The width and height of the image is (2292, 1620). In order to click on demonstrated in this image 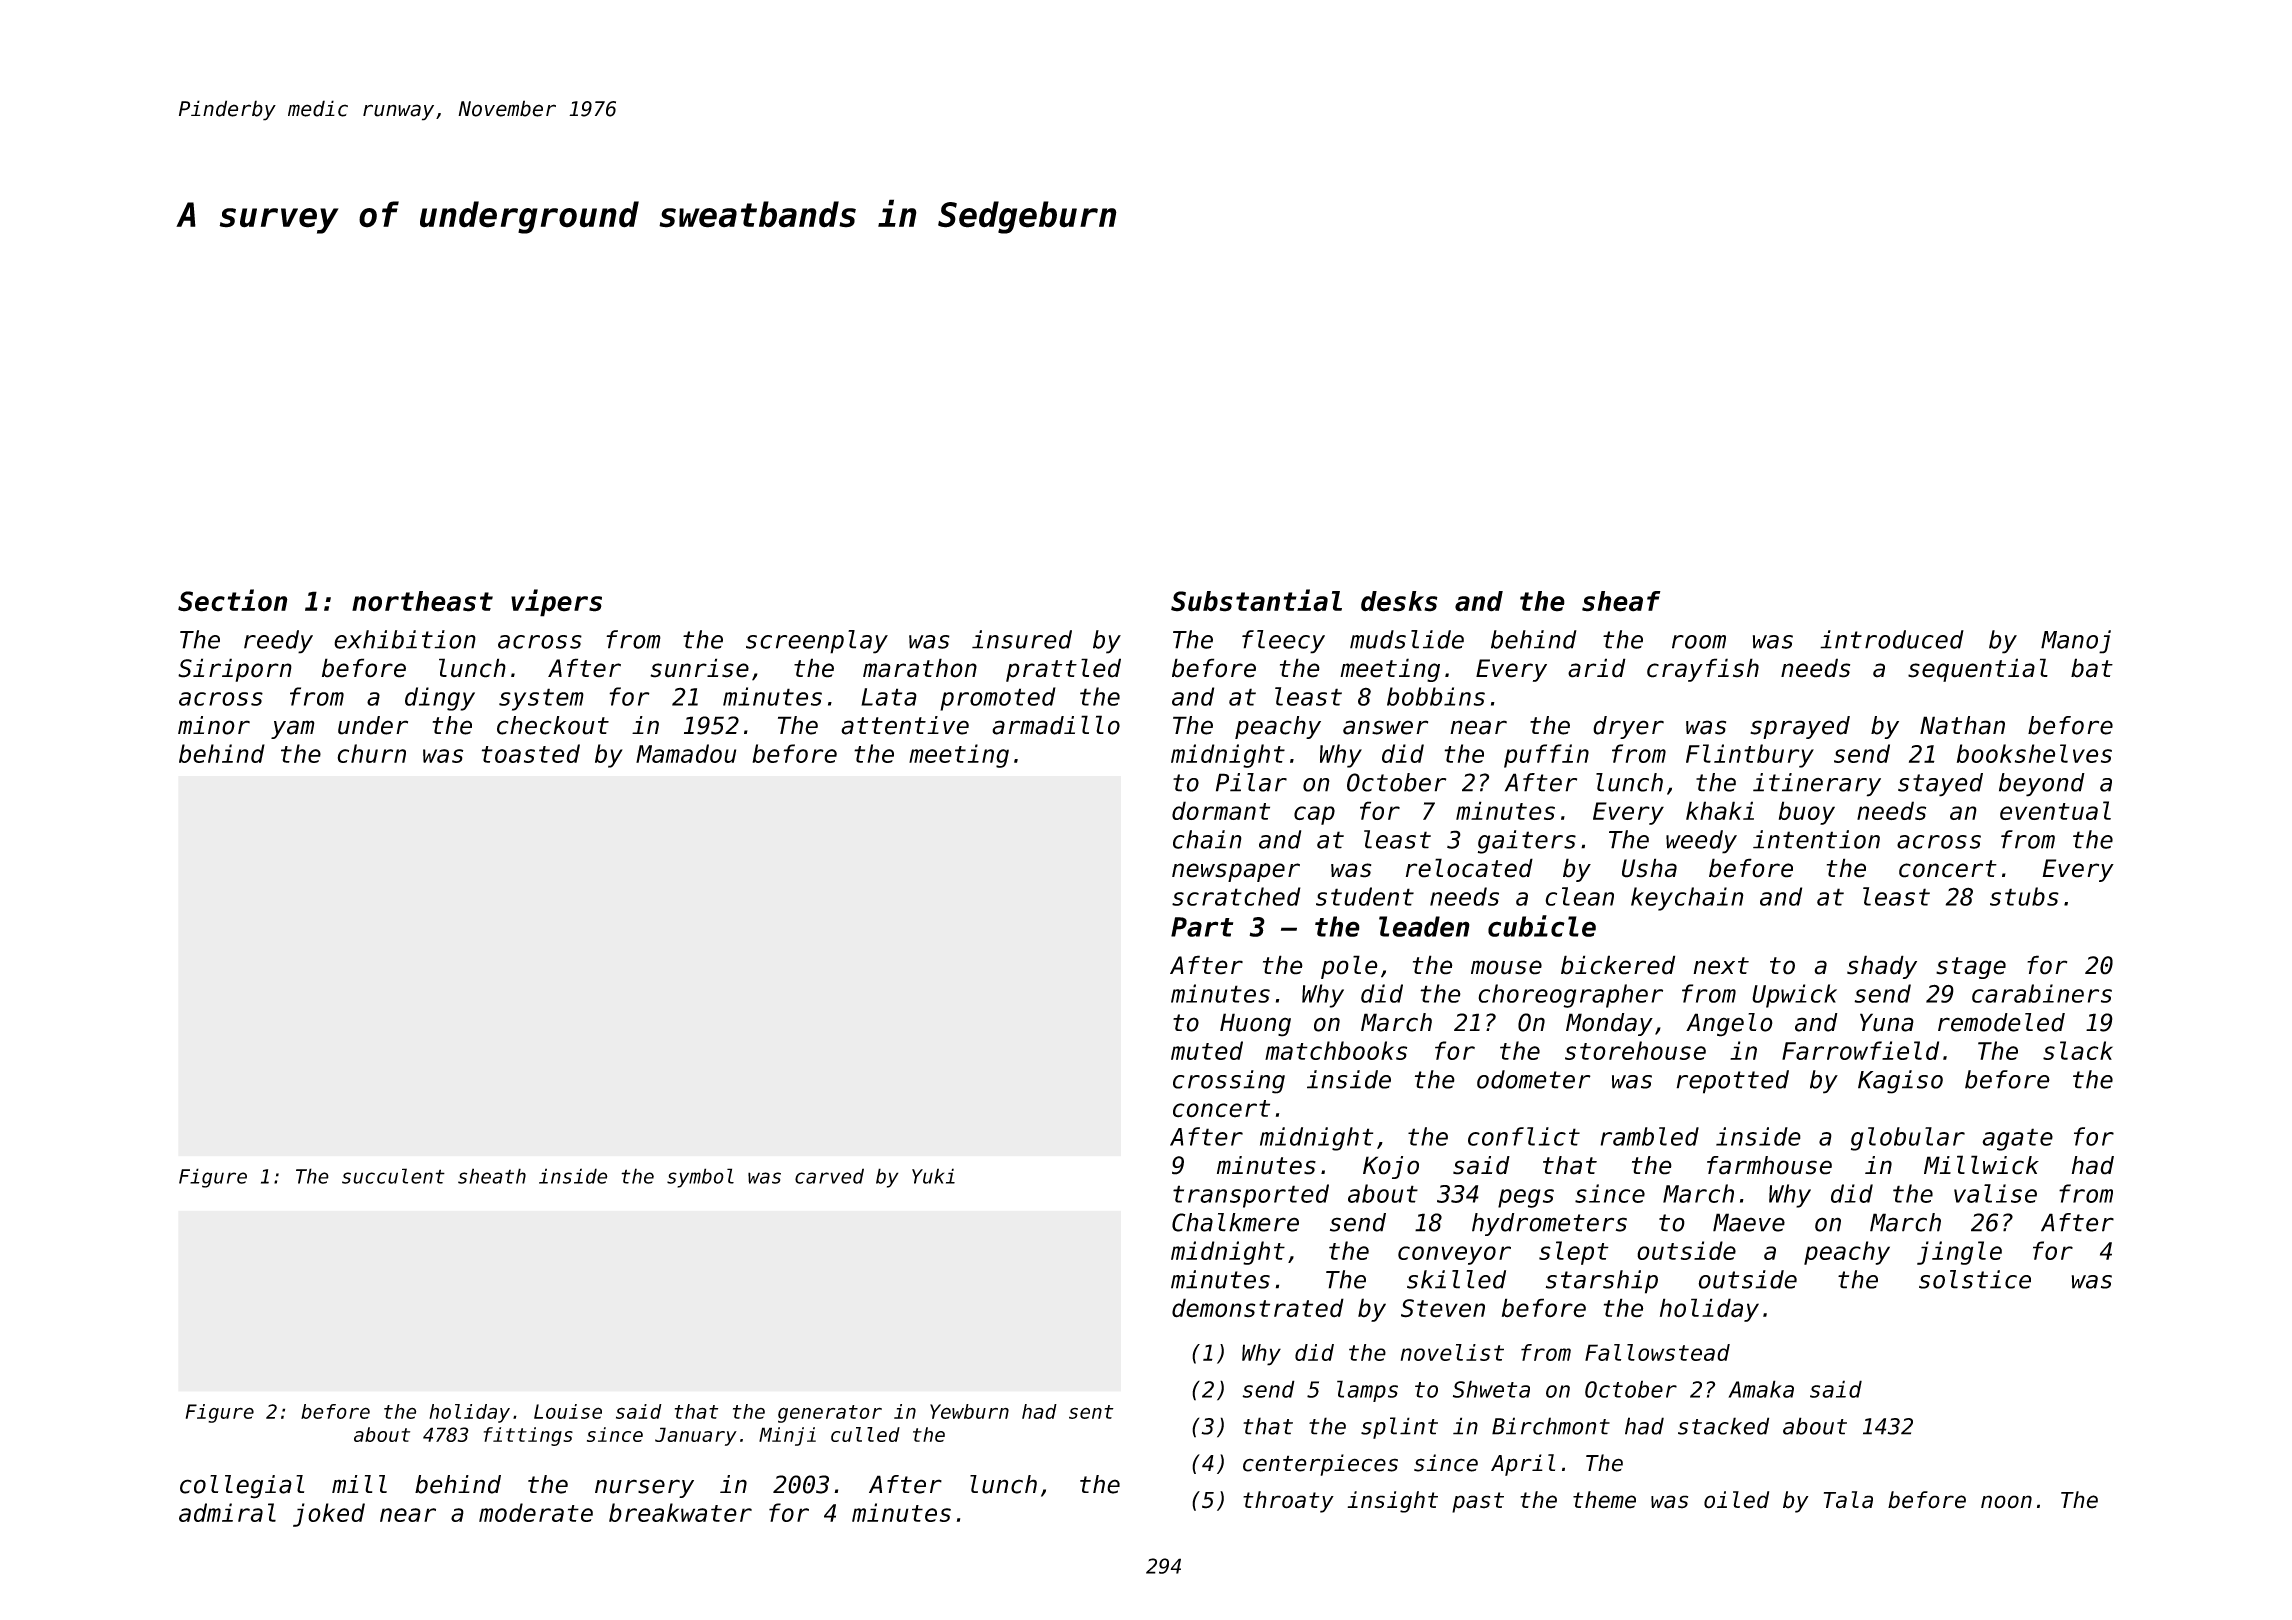, I will do `click(1258, 1308)`.
